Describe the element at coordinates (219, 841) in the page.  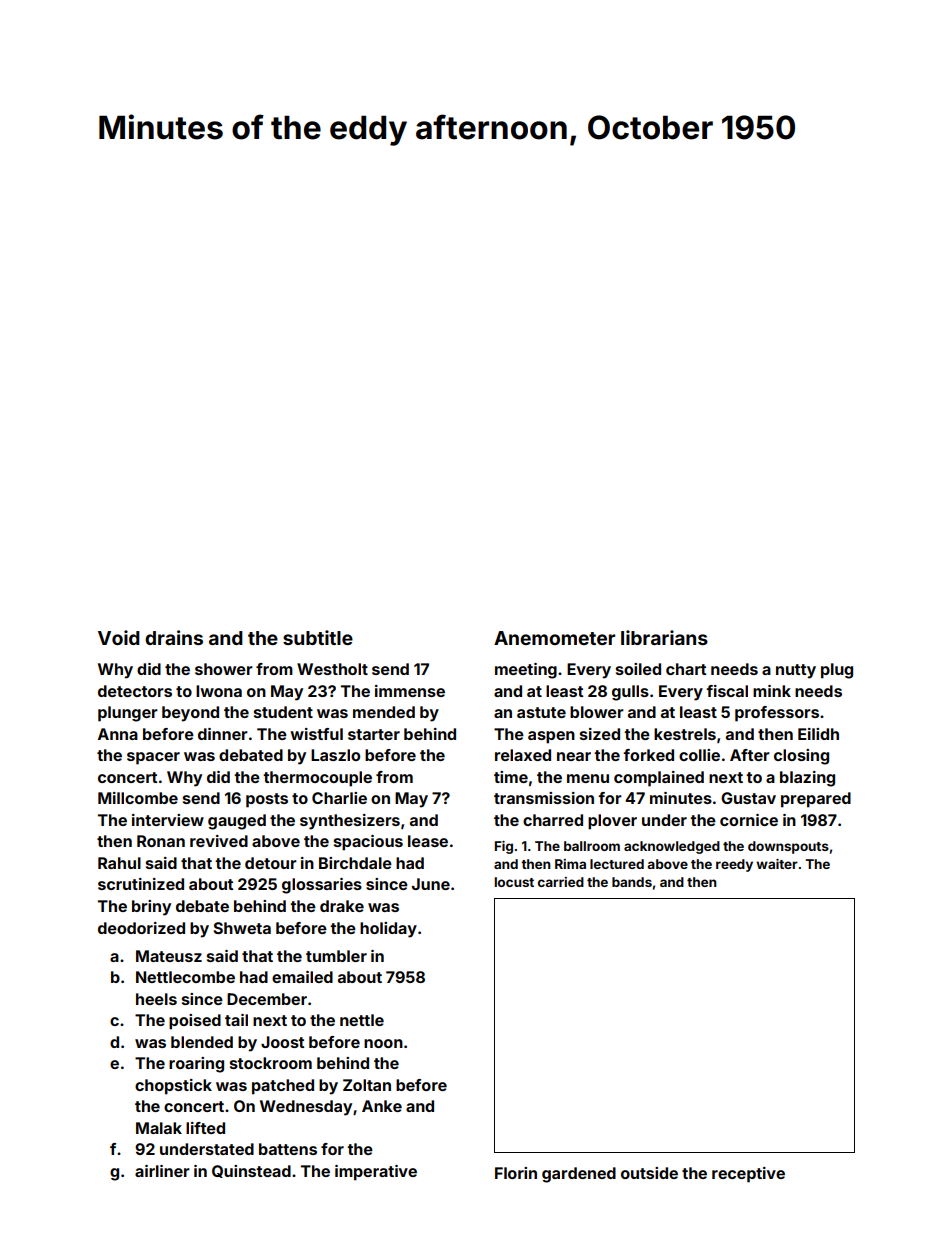
I see `revived` at that location.
